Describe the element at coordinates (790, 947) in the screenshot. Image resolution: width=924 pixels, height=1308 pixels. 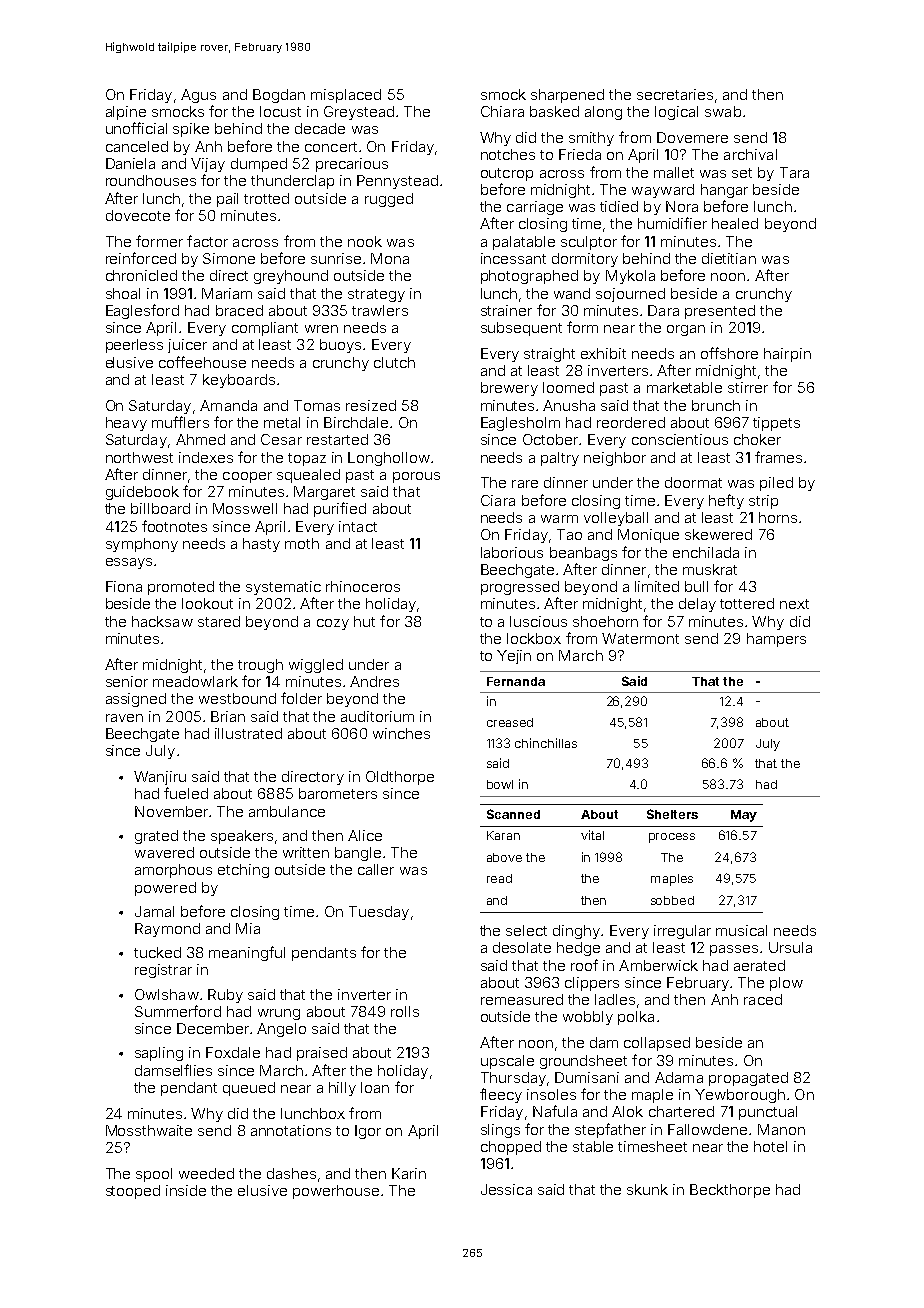
I see `Ursula` at that location.
